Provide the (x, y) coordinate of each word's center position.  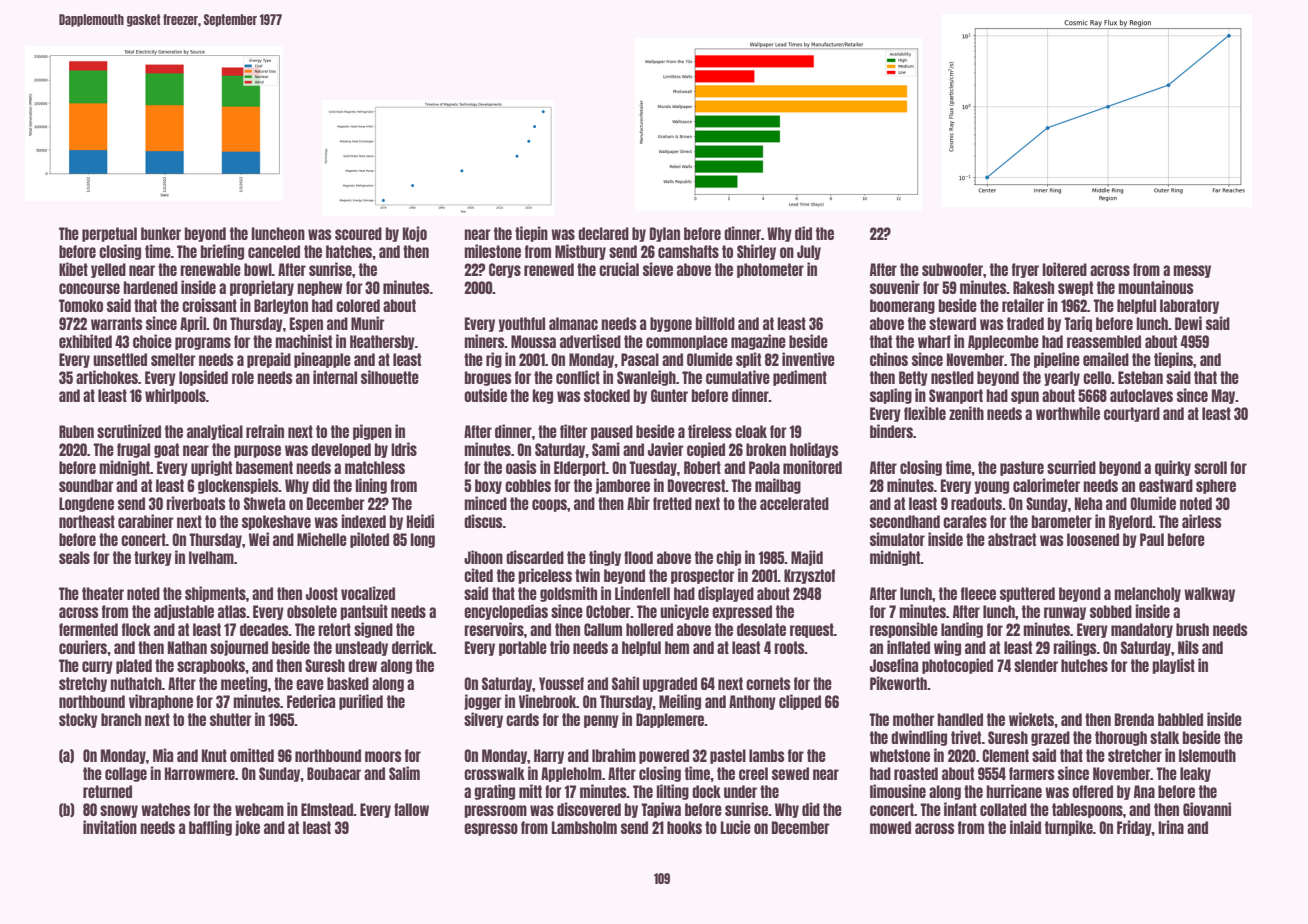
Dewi (1188, 323)
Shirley (756, 252)
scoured (358, 233)
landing (962, 630)
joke (247, 828)
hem (677, 647)
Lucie (736, 827)
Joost (322, 593)
